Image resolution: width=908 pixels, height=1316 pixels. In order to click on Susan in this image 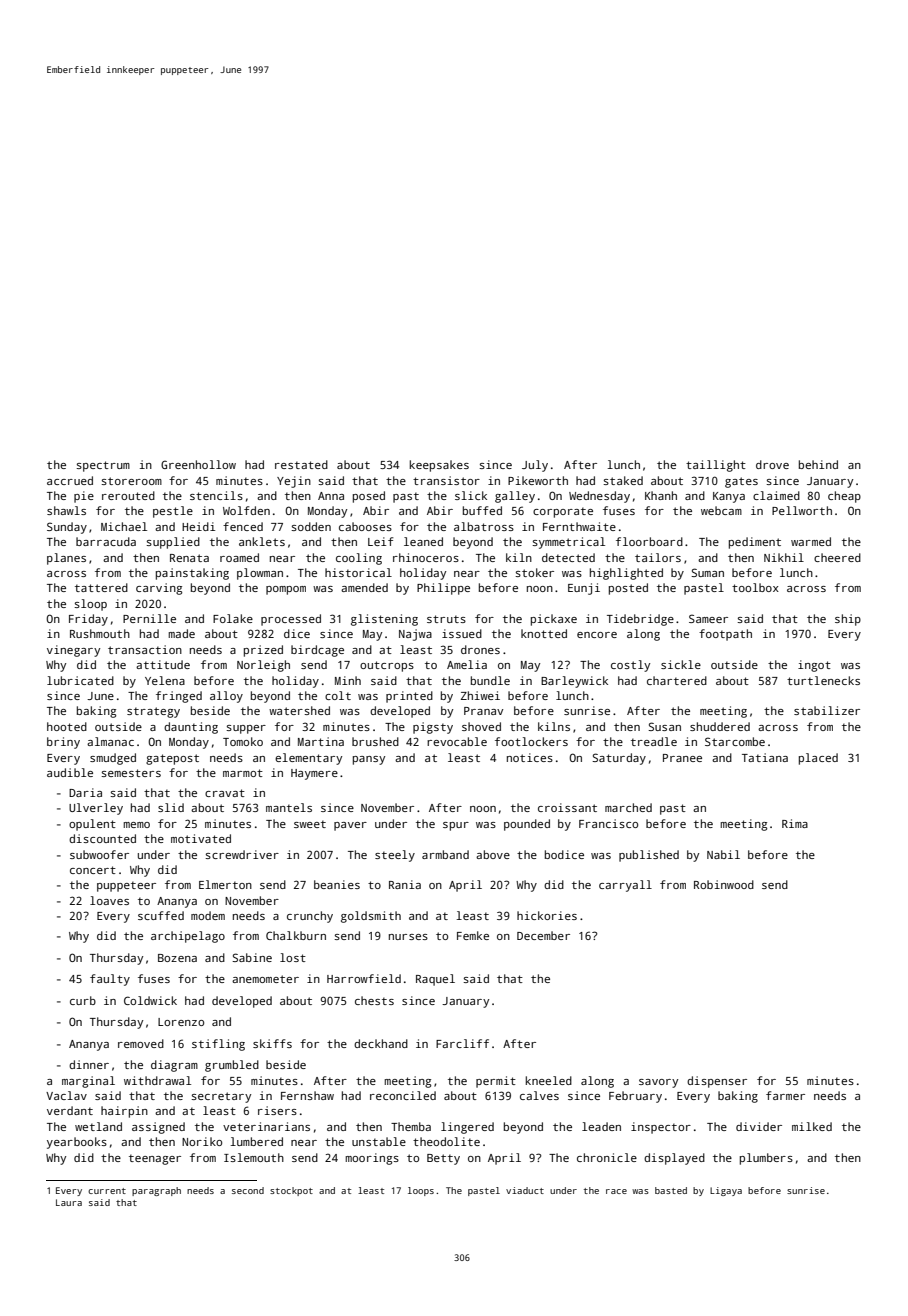, I will do `click(664, 726)`.
